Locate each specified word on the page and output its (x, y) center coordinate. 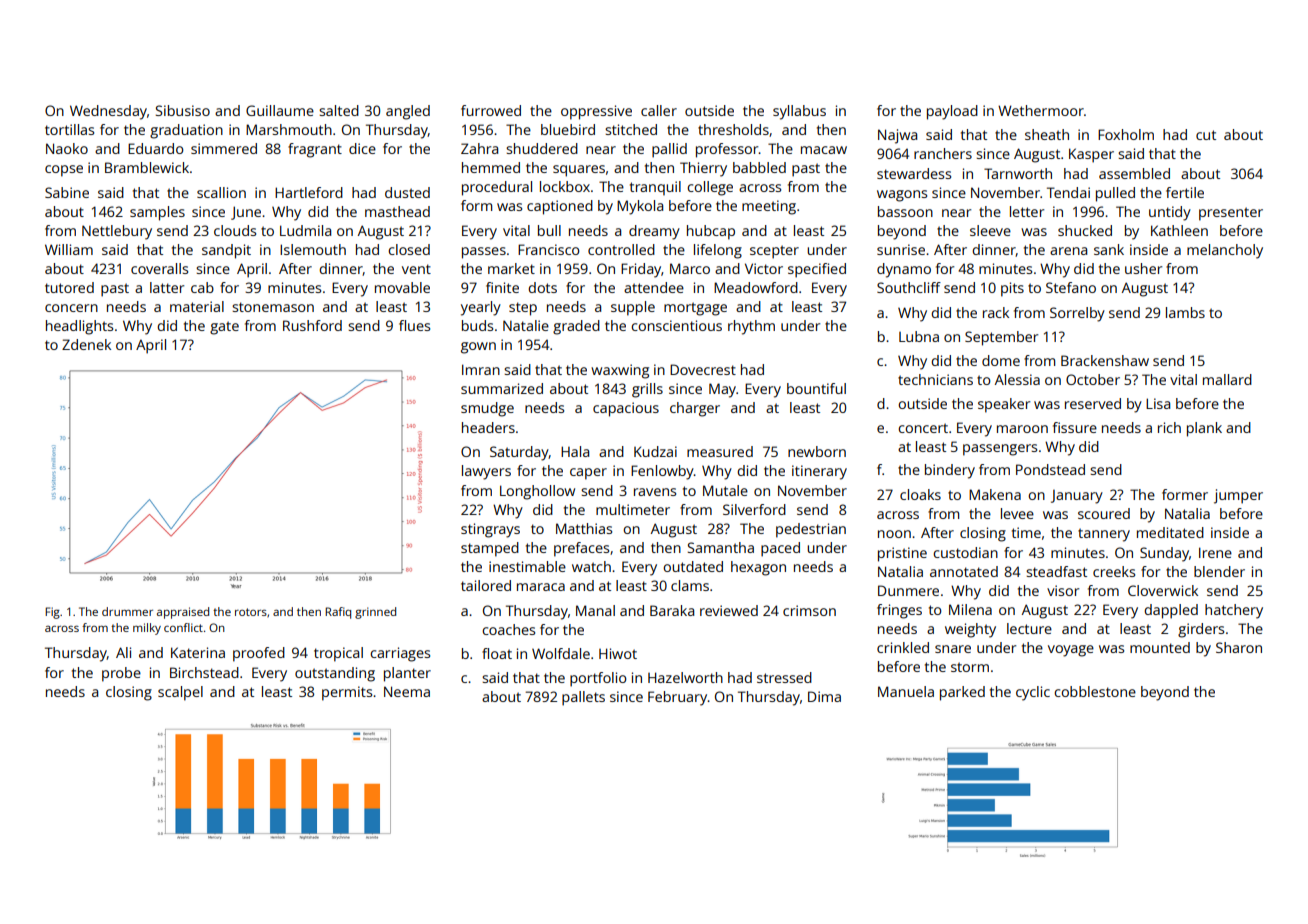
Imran (481, 369)
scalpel (180, 693)
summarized (502, 388)
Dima (824, 696)
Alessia (1017, 379)
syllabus (799, 112)
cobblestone (1095, 691)
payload (952, 112)
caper (588, 474)
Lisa (1158, 403)
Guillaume (280, 110)
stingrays (490, 530)
